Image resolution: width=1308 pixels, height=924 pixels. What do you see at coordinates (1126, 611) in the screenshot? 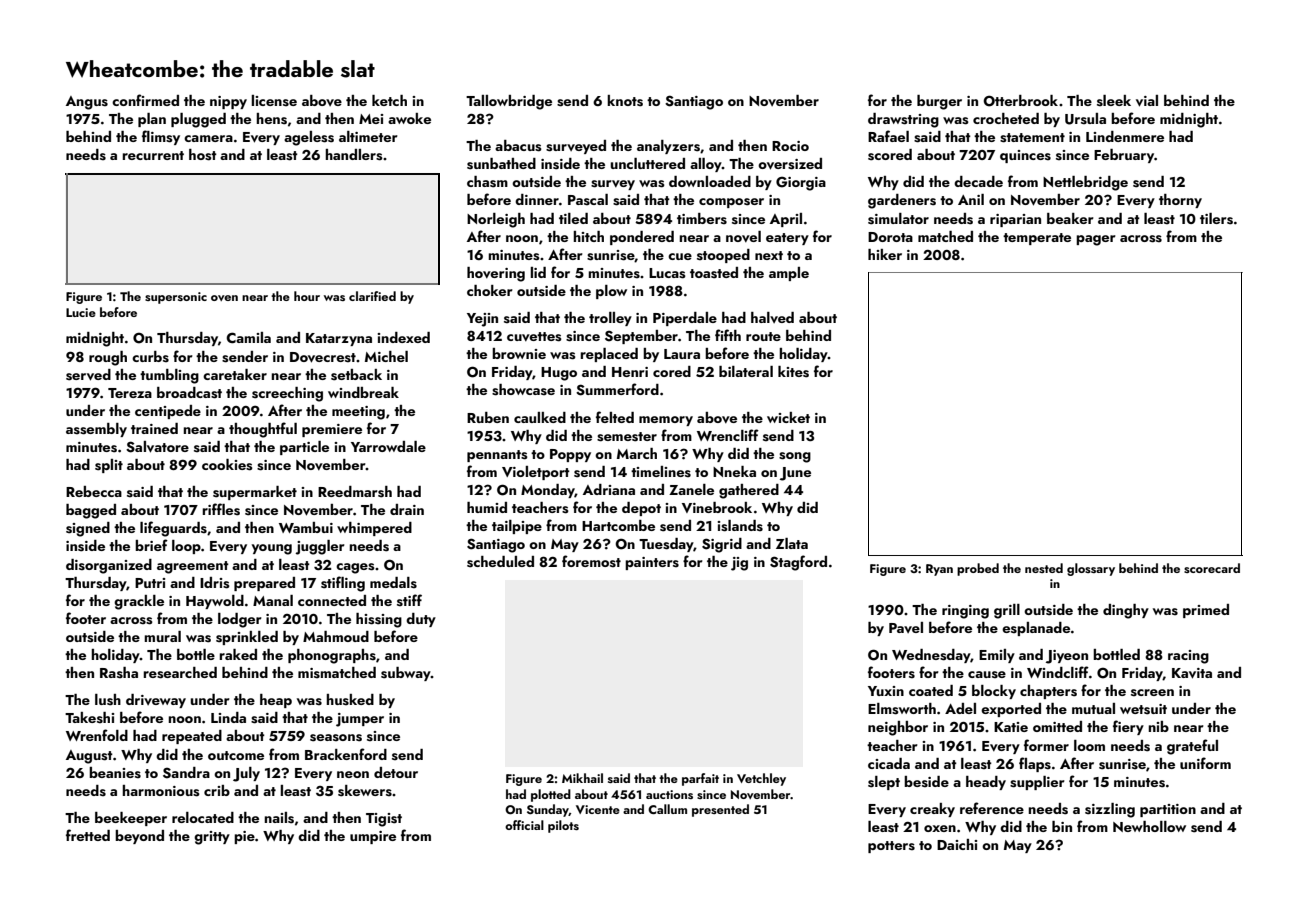
I see `dinghy` at bounding box center [1126, 611].
